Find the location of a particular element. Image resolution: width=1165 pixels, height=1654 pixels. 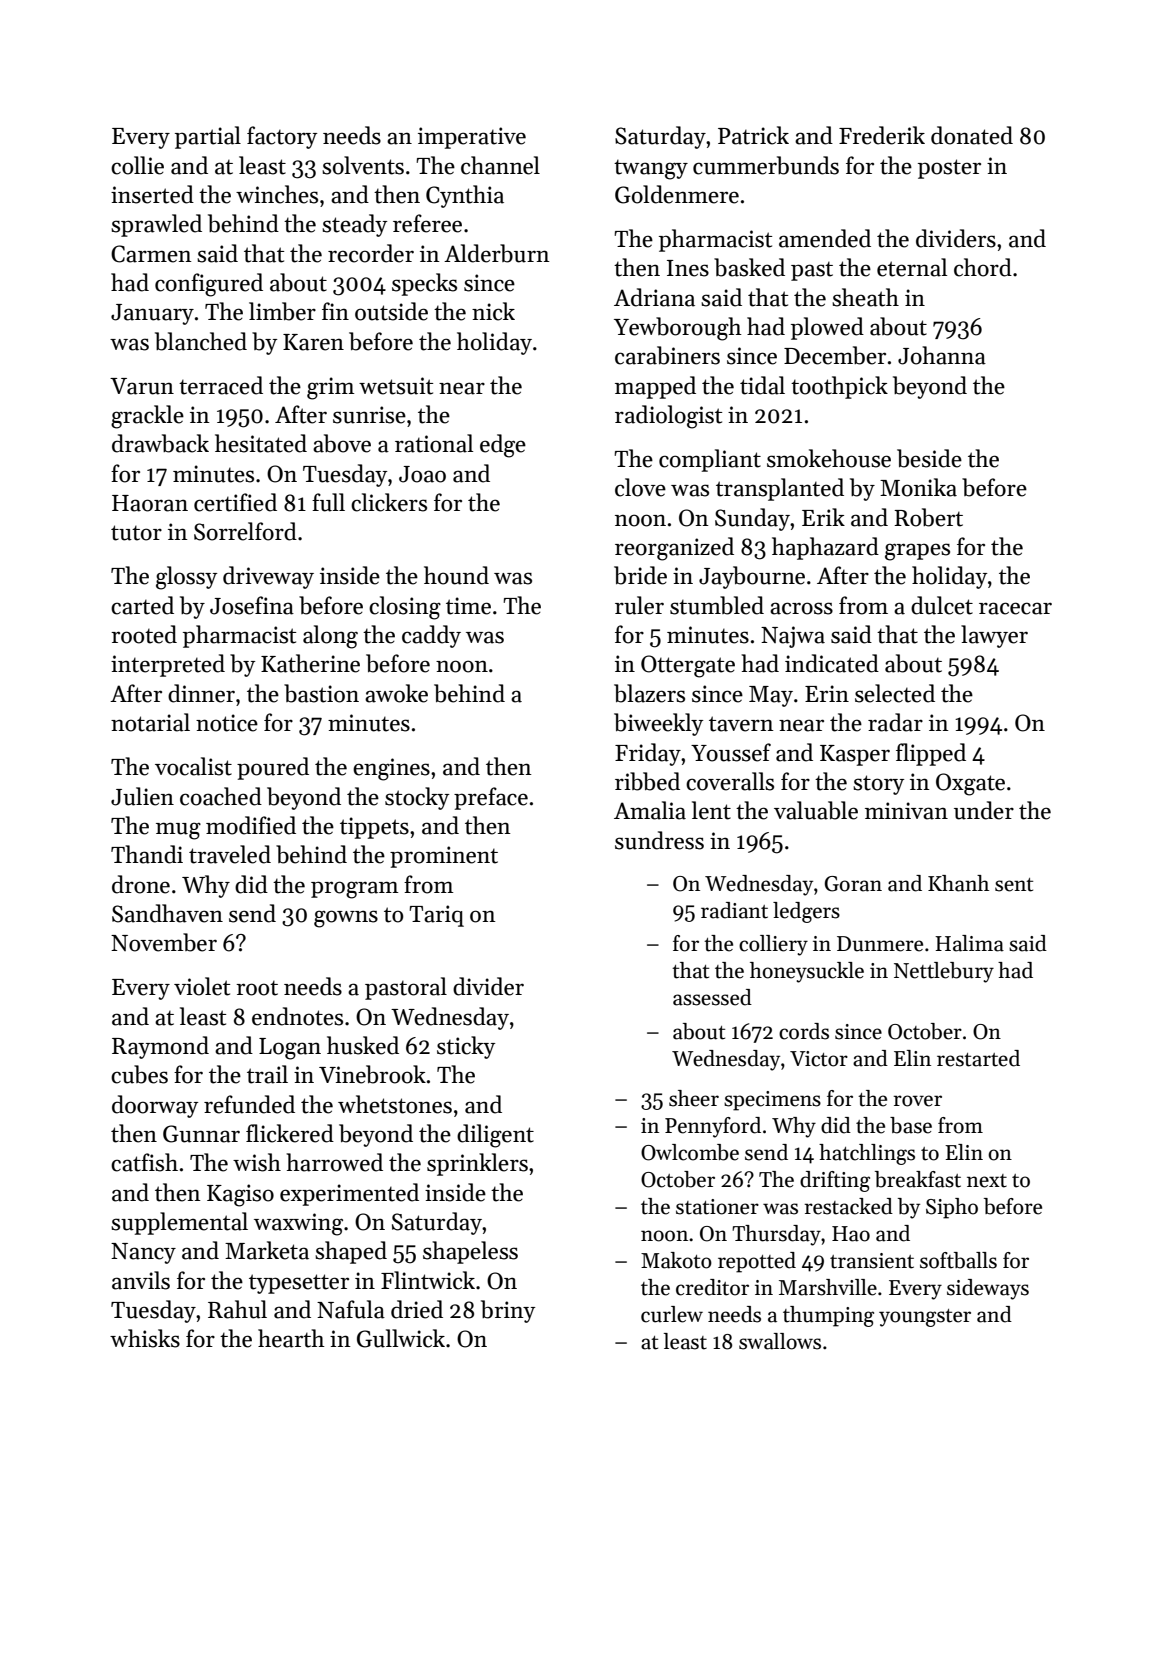

twangy is located at coordinates (651, 170).
